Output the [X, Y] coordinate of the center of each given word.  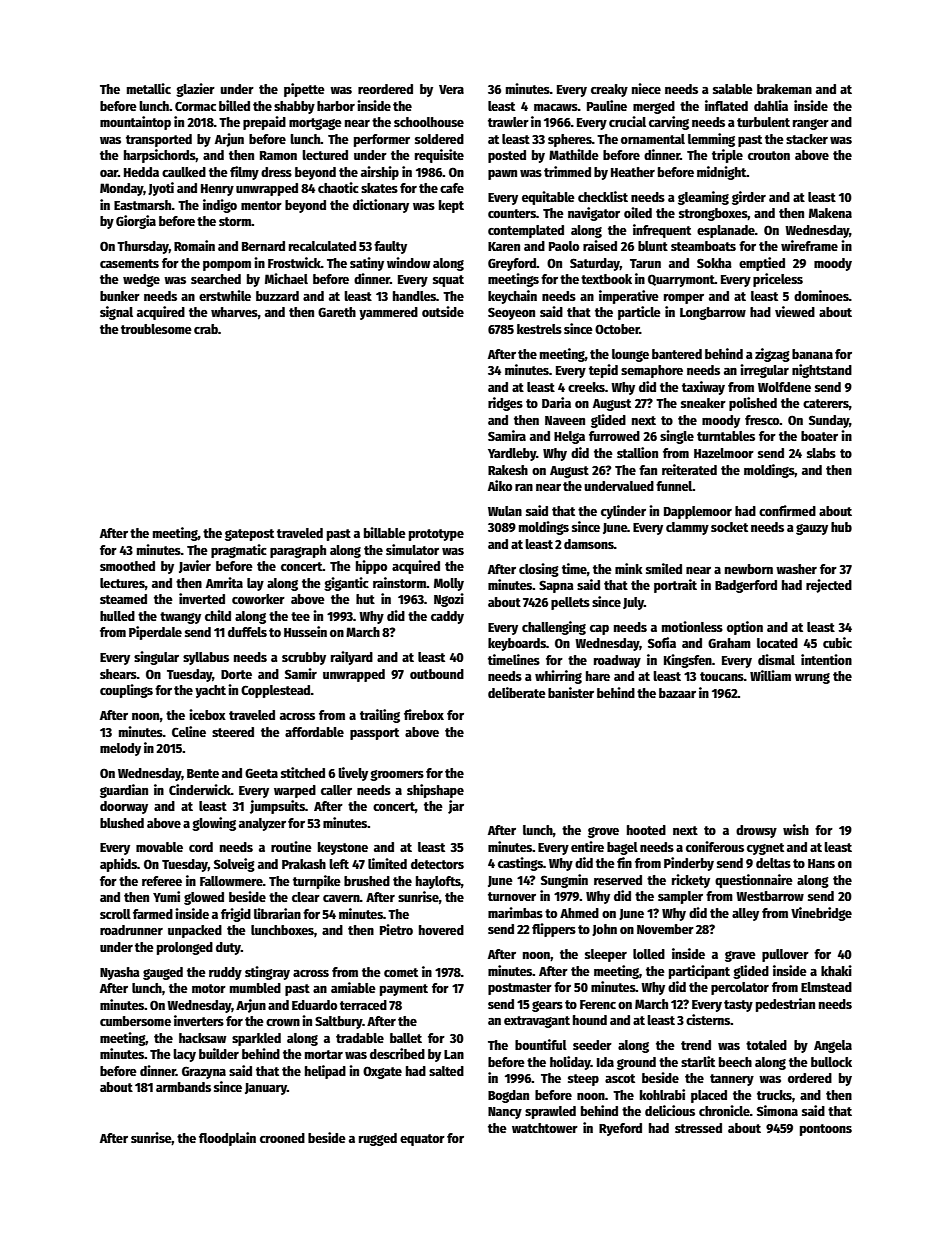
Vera [451, 89]
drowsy [756, 831]
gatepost [249, 535]
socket [729, 527]
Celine [189, 731]
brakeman [784, 89]
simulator [412, 549]
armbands [183, 1087]
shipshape [435, 791]
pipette [304, 90]
